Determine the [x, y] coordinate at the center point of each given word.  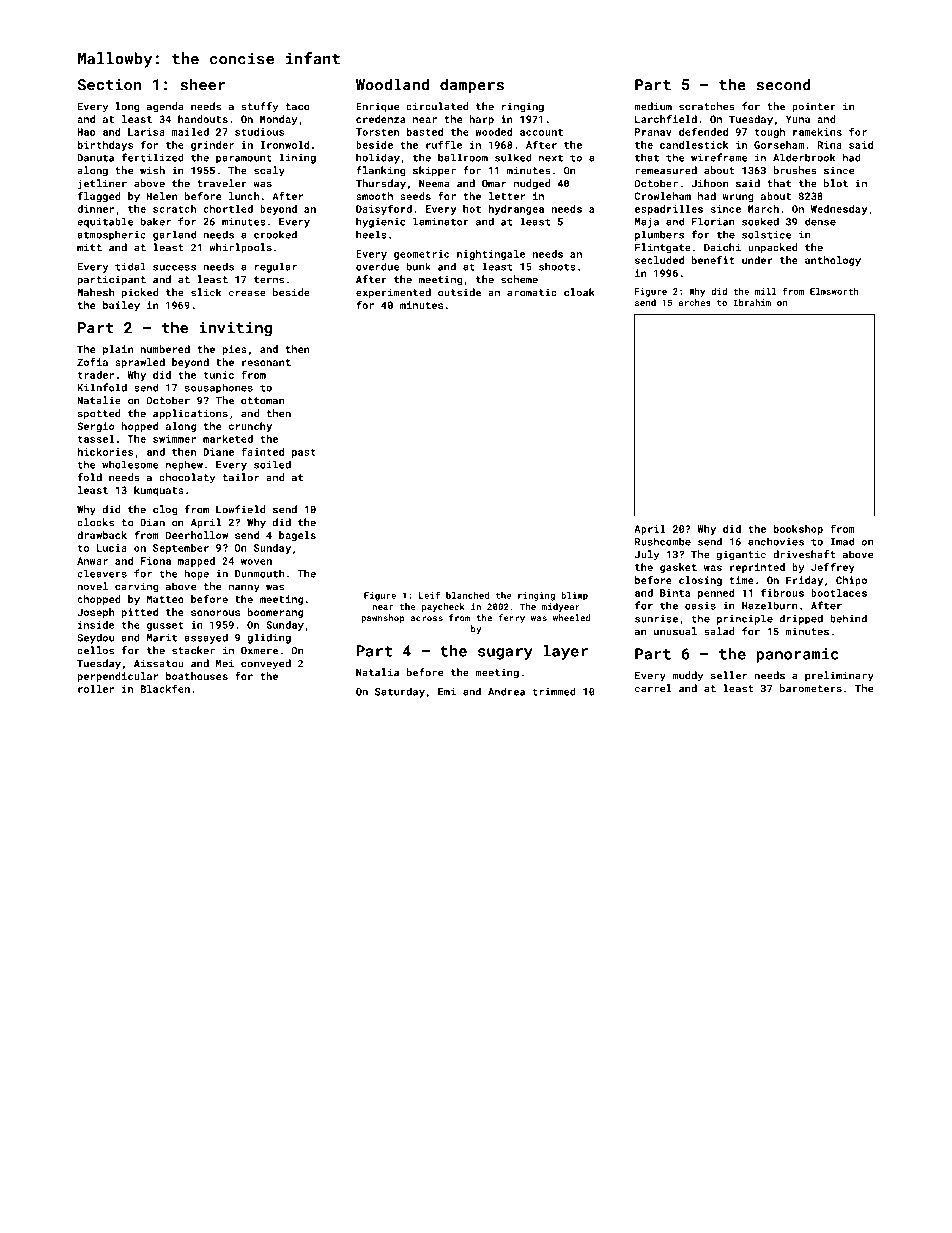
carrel [653, 688]
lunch [244, 196]
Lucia [112, 548]
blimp [574, 596]
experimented [393, 293]
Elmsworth [834, 291]
